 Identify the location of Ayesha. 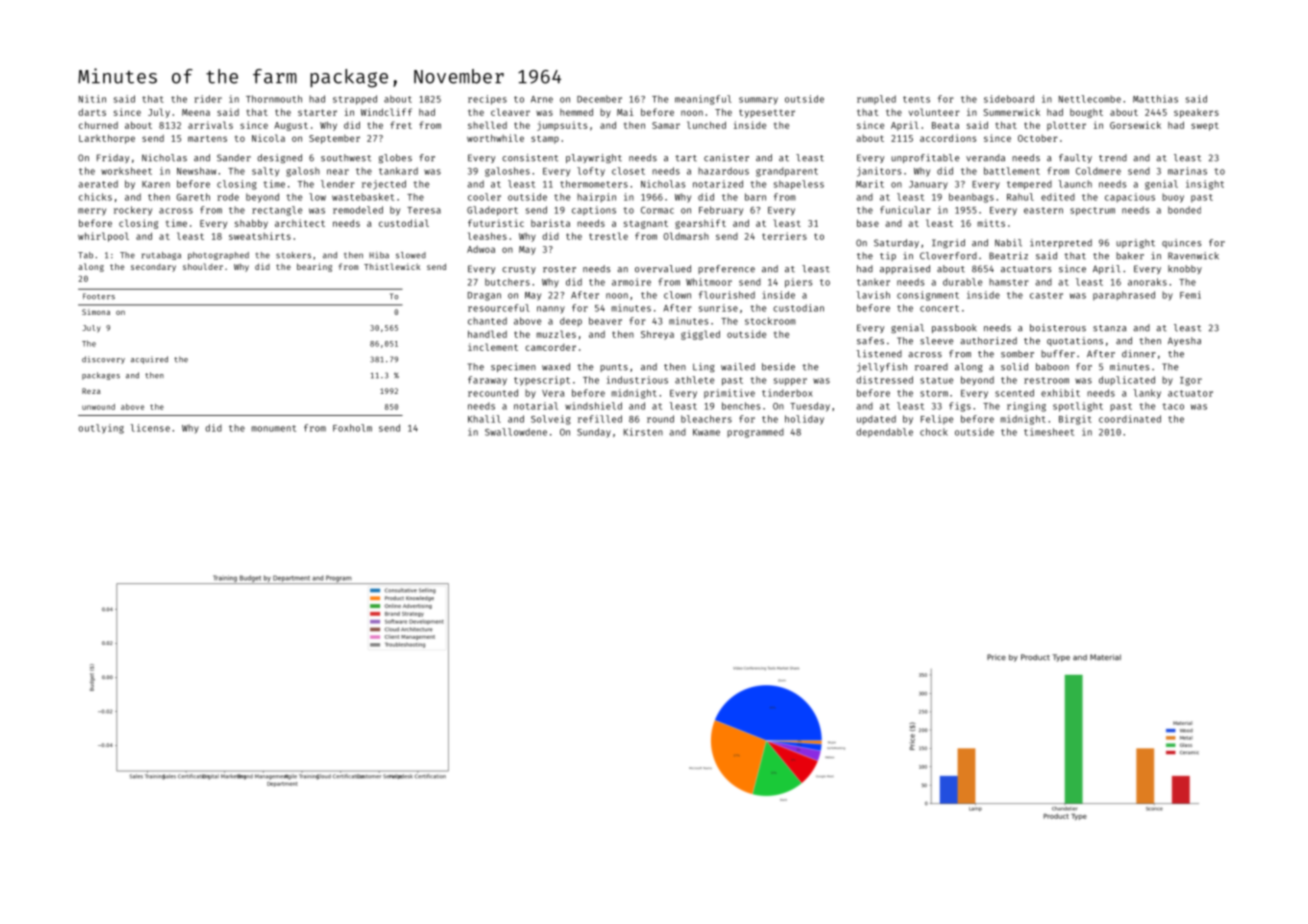
(1184, 341).
